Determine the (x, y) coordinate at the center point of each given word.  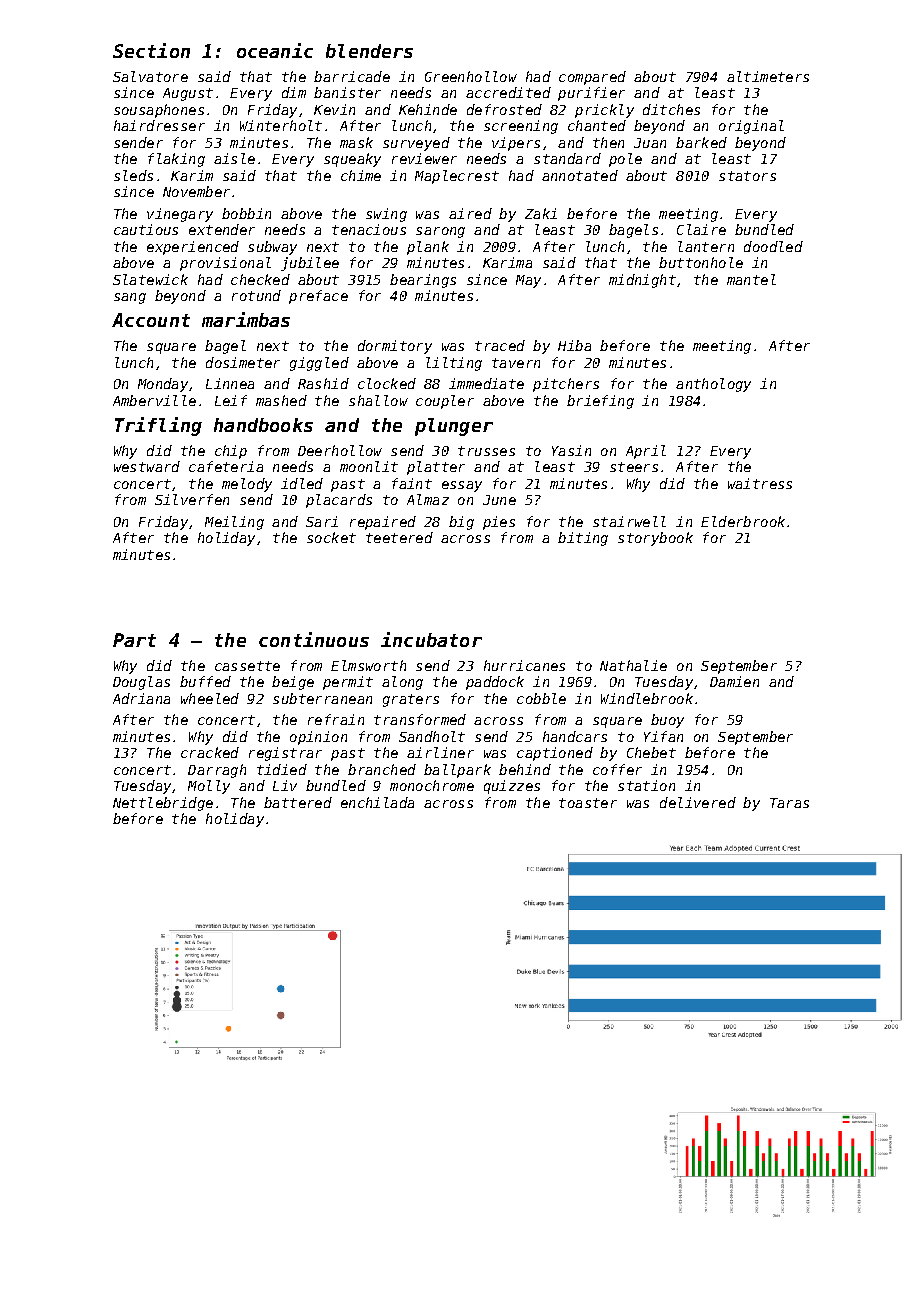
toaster (588, 803)
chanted (597, 125)
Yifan (663, 736)
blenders (369, 51)
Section (151, 50)
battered (298, 802)
